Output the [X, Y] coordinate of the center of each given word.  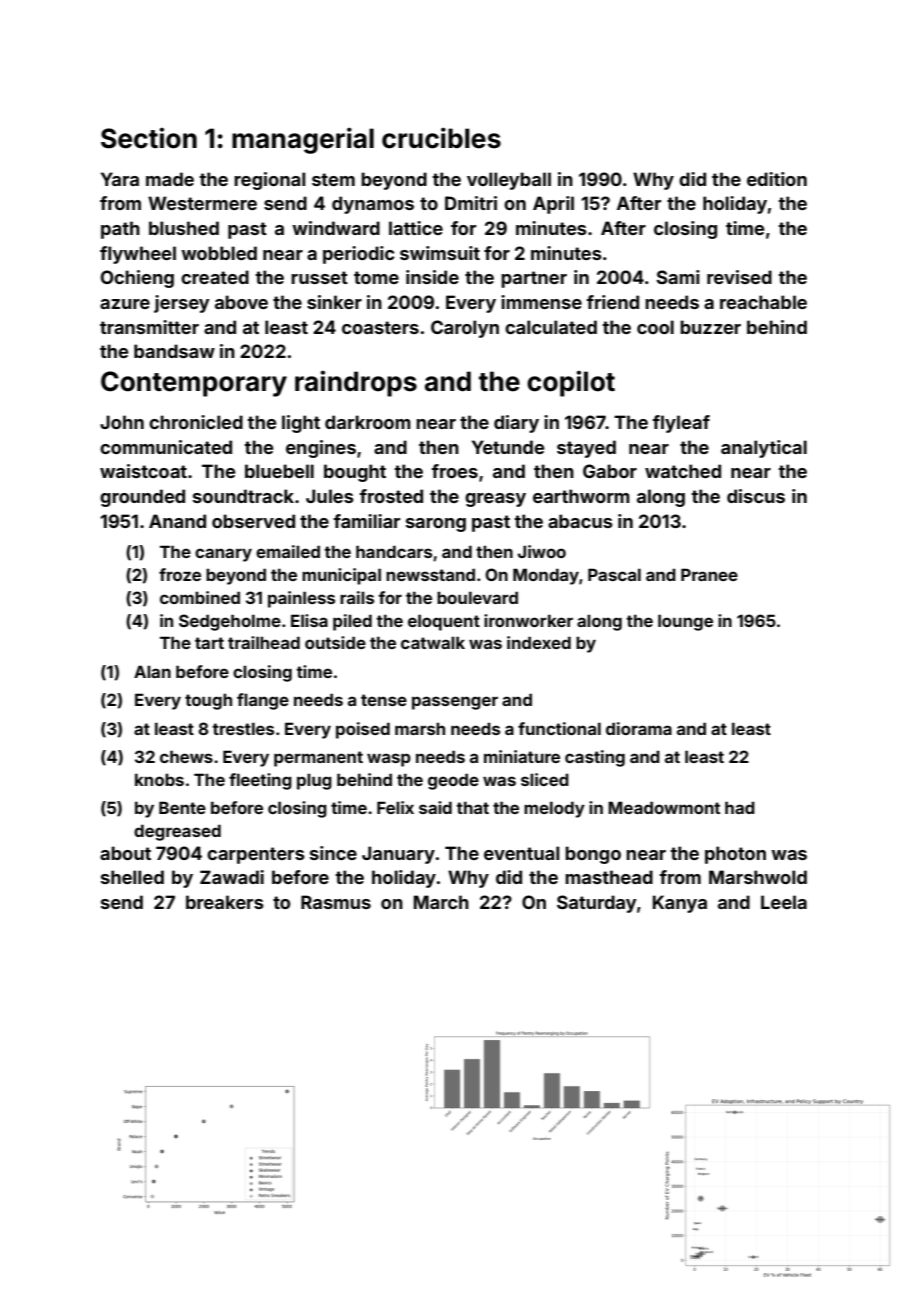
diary [516, 424]
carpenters [256, 855]
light [301, 424]
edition [777, 179]
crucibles [441, 138]
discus [756, 496]
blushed [184, 228]
